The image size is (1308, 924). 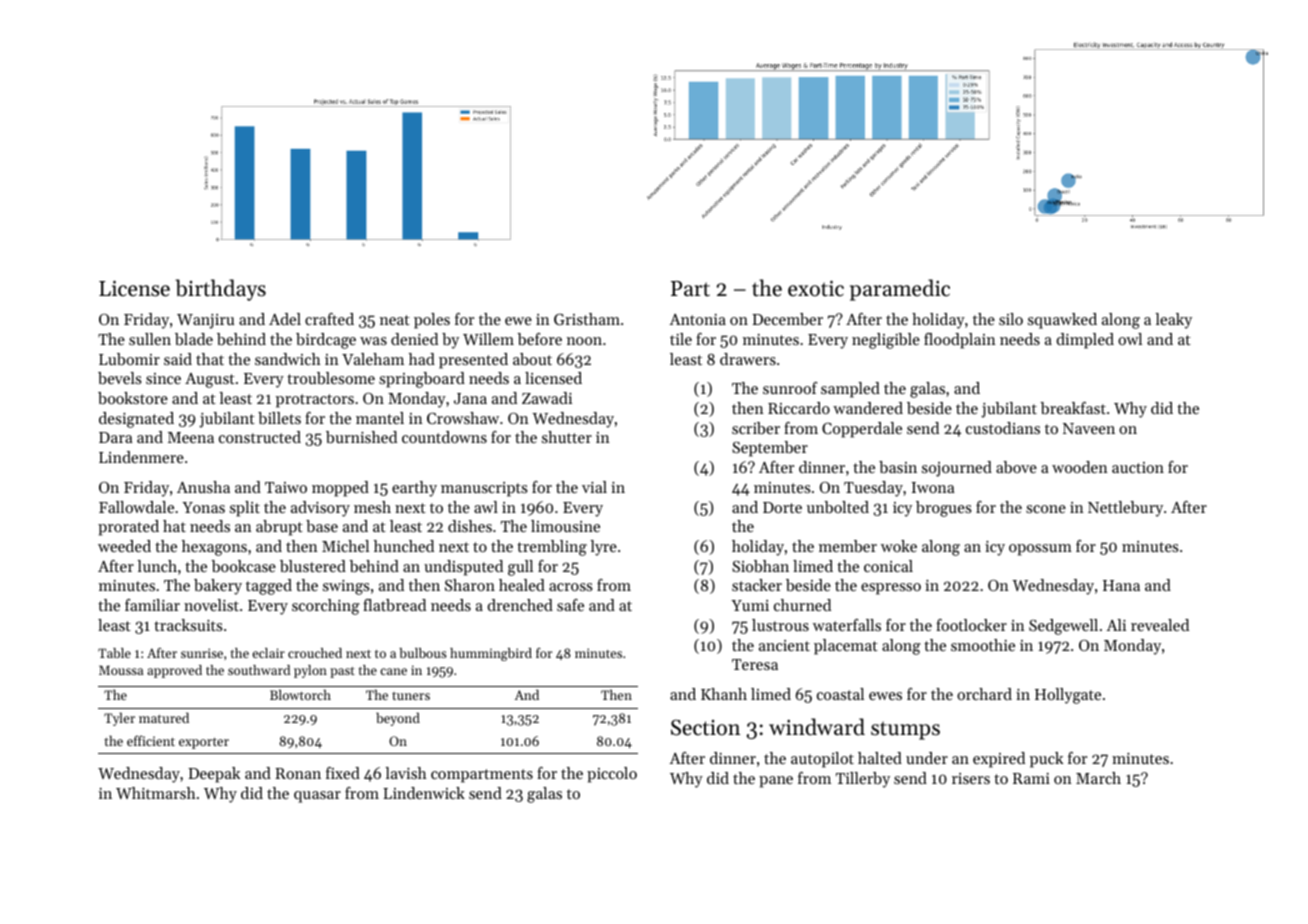 What do you see at coordinates (905, 730) in the screenshot?
I see `stumps` at bounding box center [905, 730].
